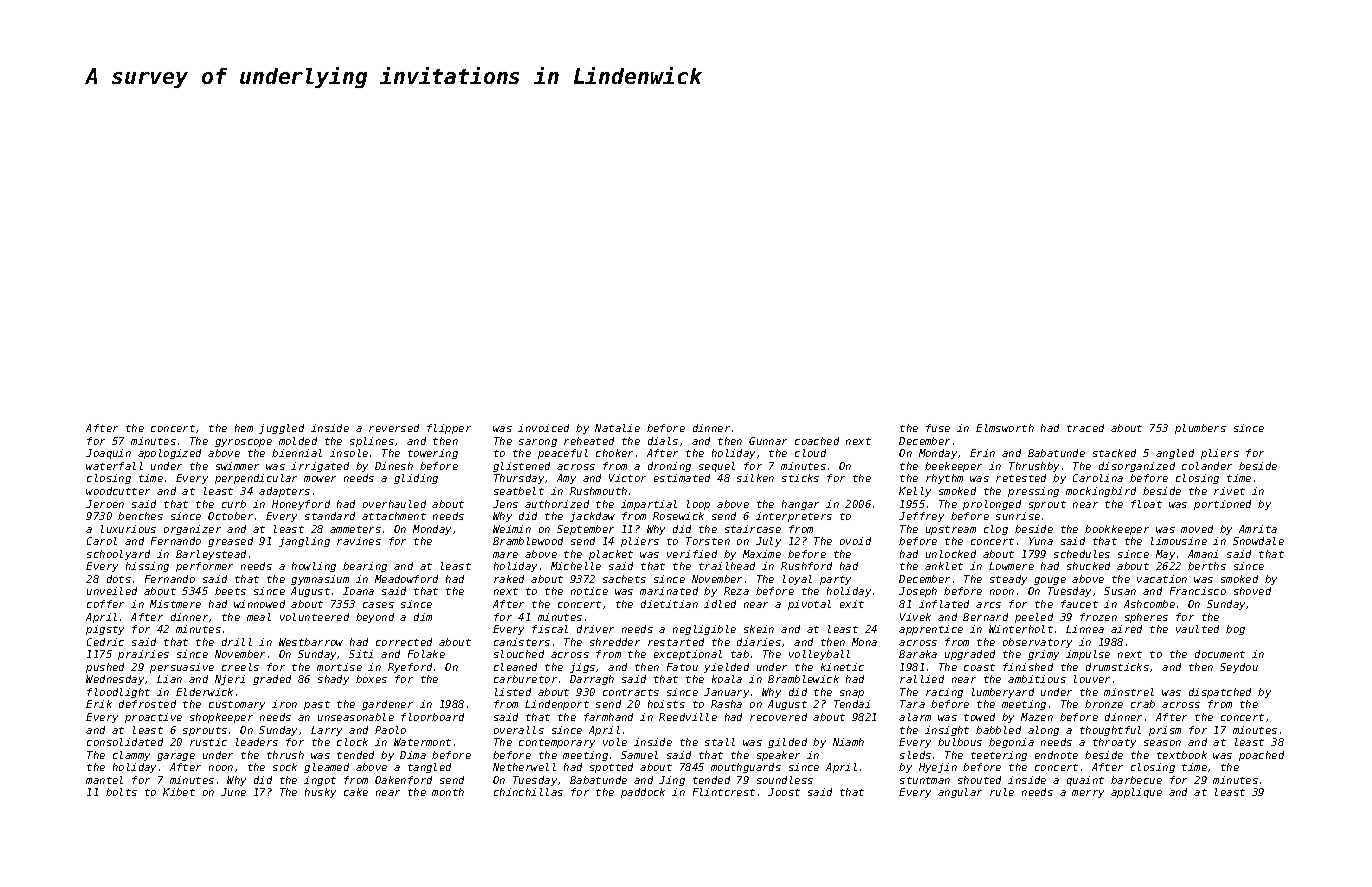  I want to click on molded, so click(298, 441).
